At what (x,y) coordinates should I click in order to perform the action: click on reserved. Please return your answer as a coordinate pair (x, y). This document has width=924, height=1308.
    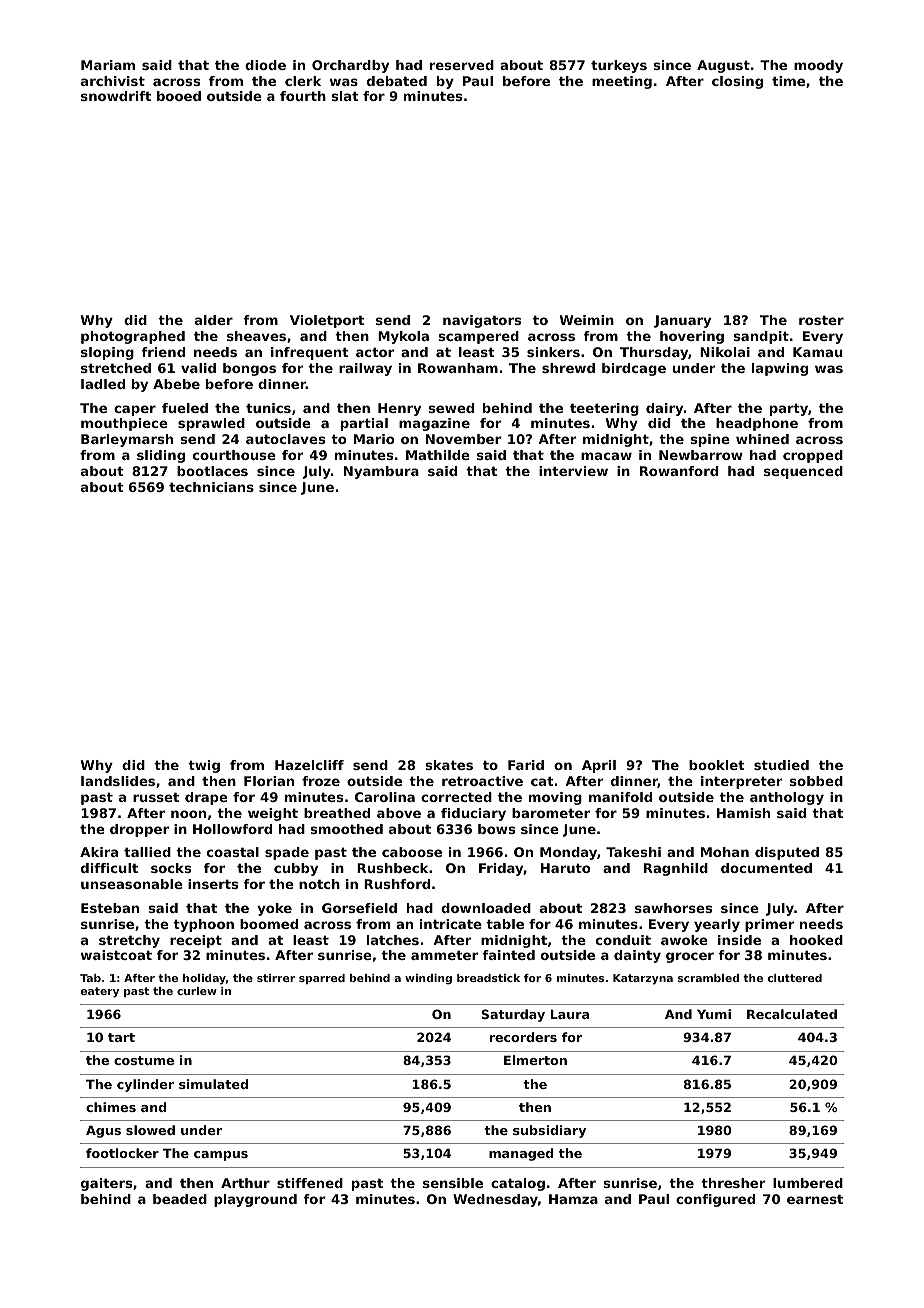
    Looking at the image, I should click on (462, 65).
